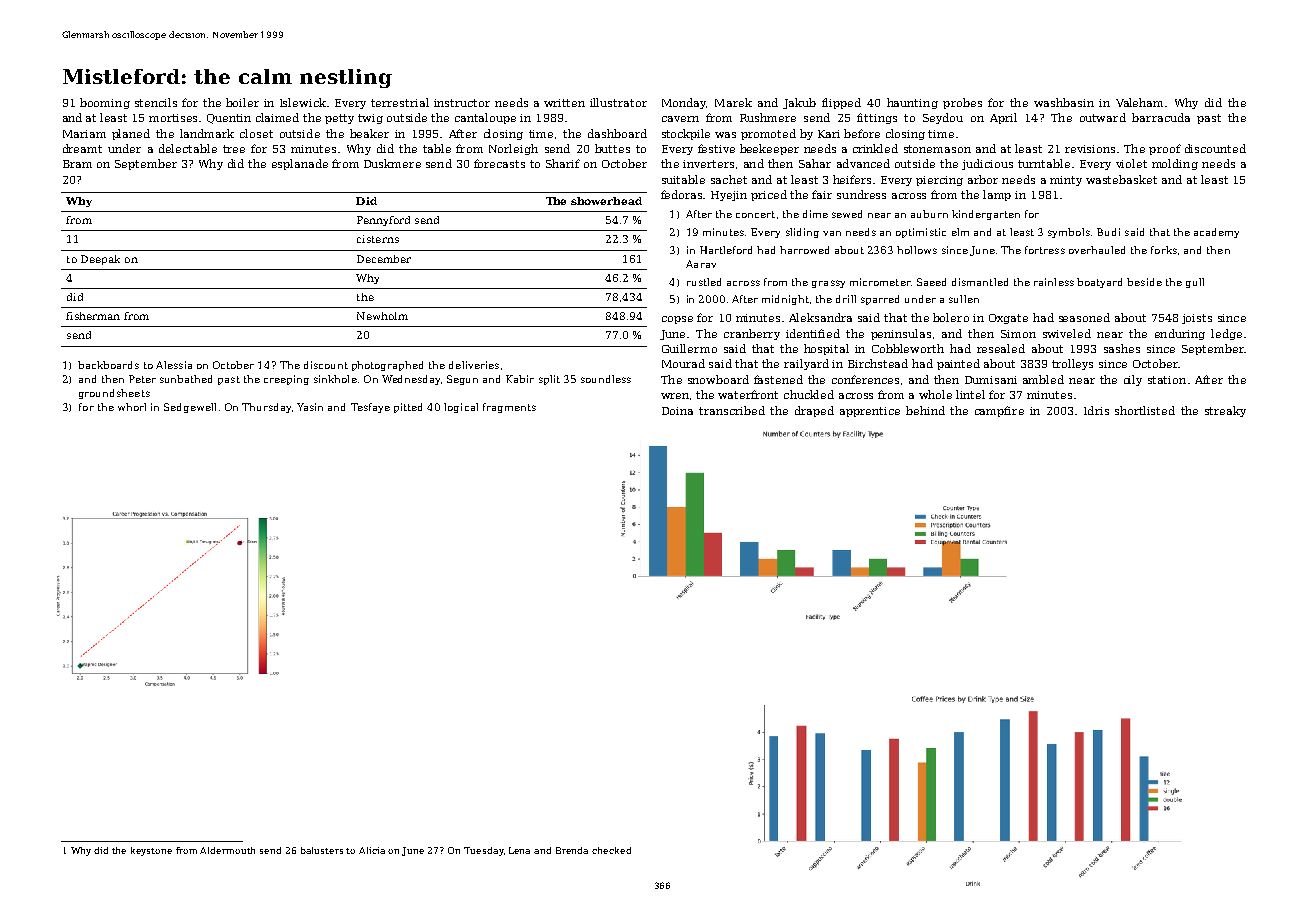 The height and width of the screenshot is (924, 1308). Describe the element at coordinates (1090, 149) in the screenshot. I see `revisions` at that location.
